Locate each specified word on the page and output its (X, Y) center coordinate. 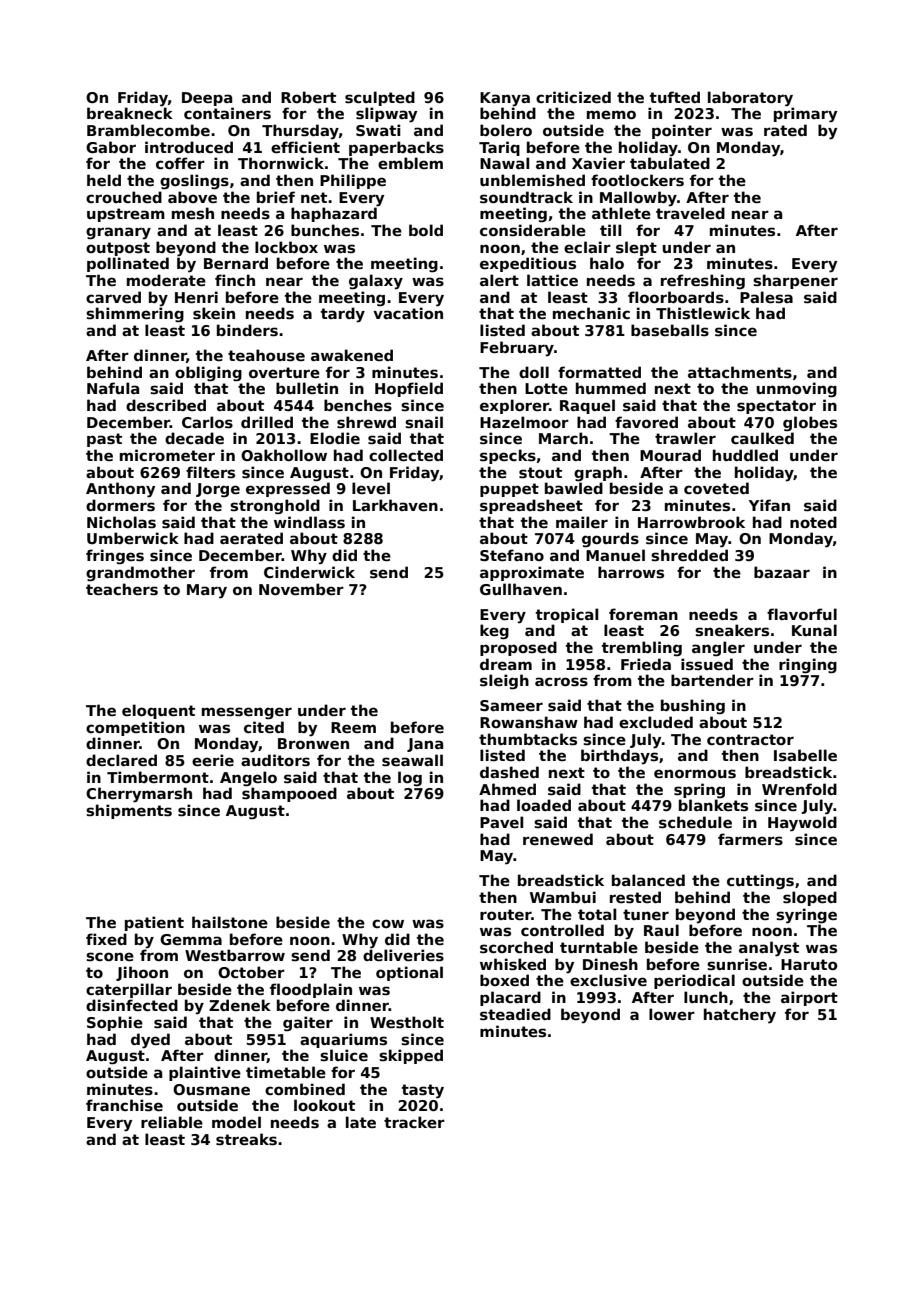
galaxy (376, 282)
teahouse (266, 355)
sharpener (795, 281)
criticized (573, 97)
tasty (423, 1091)
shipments (129, 811)
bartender (712, 680)
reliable (172, 1122)
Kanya (505, 99)
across (561, 682)
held (104, 180)
